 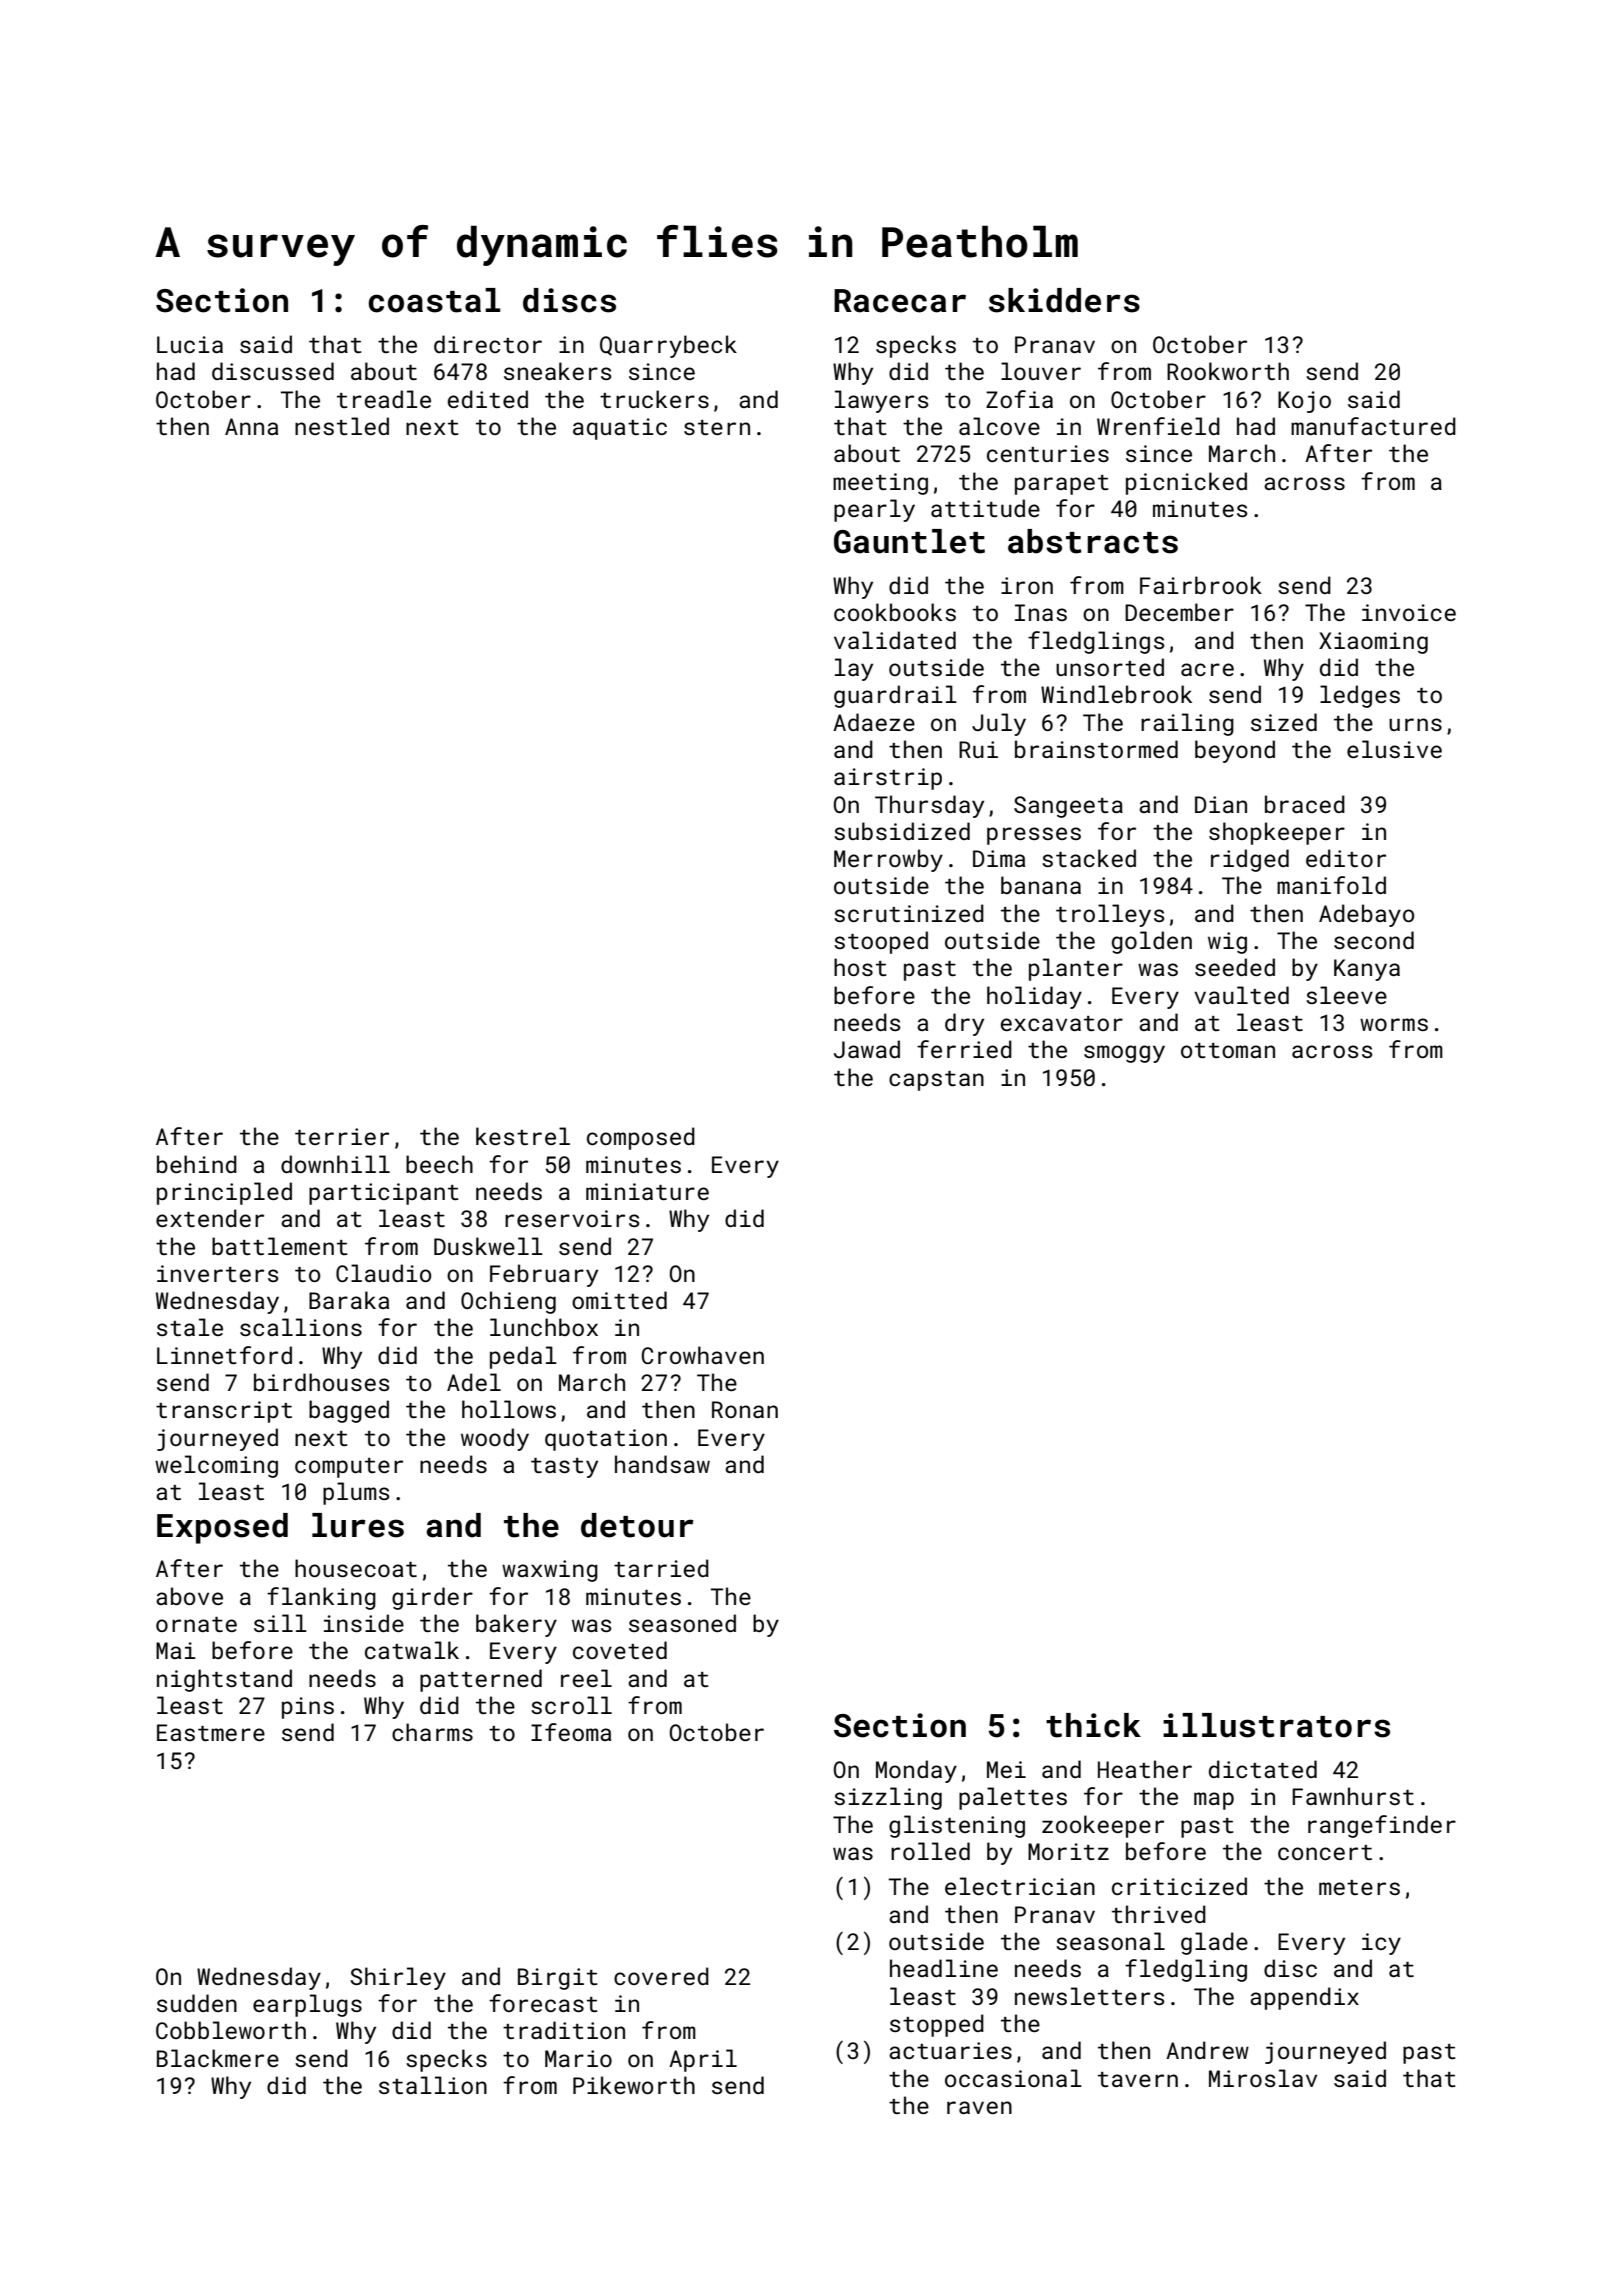 I want to click on welcoming, so click(x=216, y=1466).
